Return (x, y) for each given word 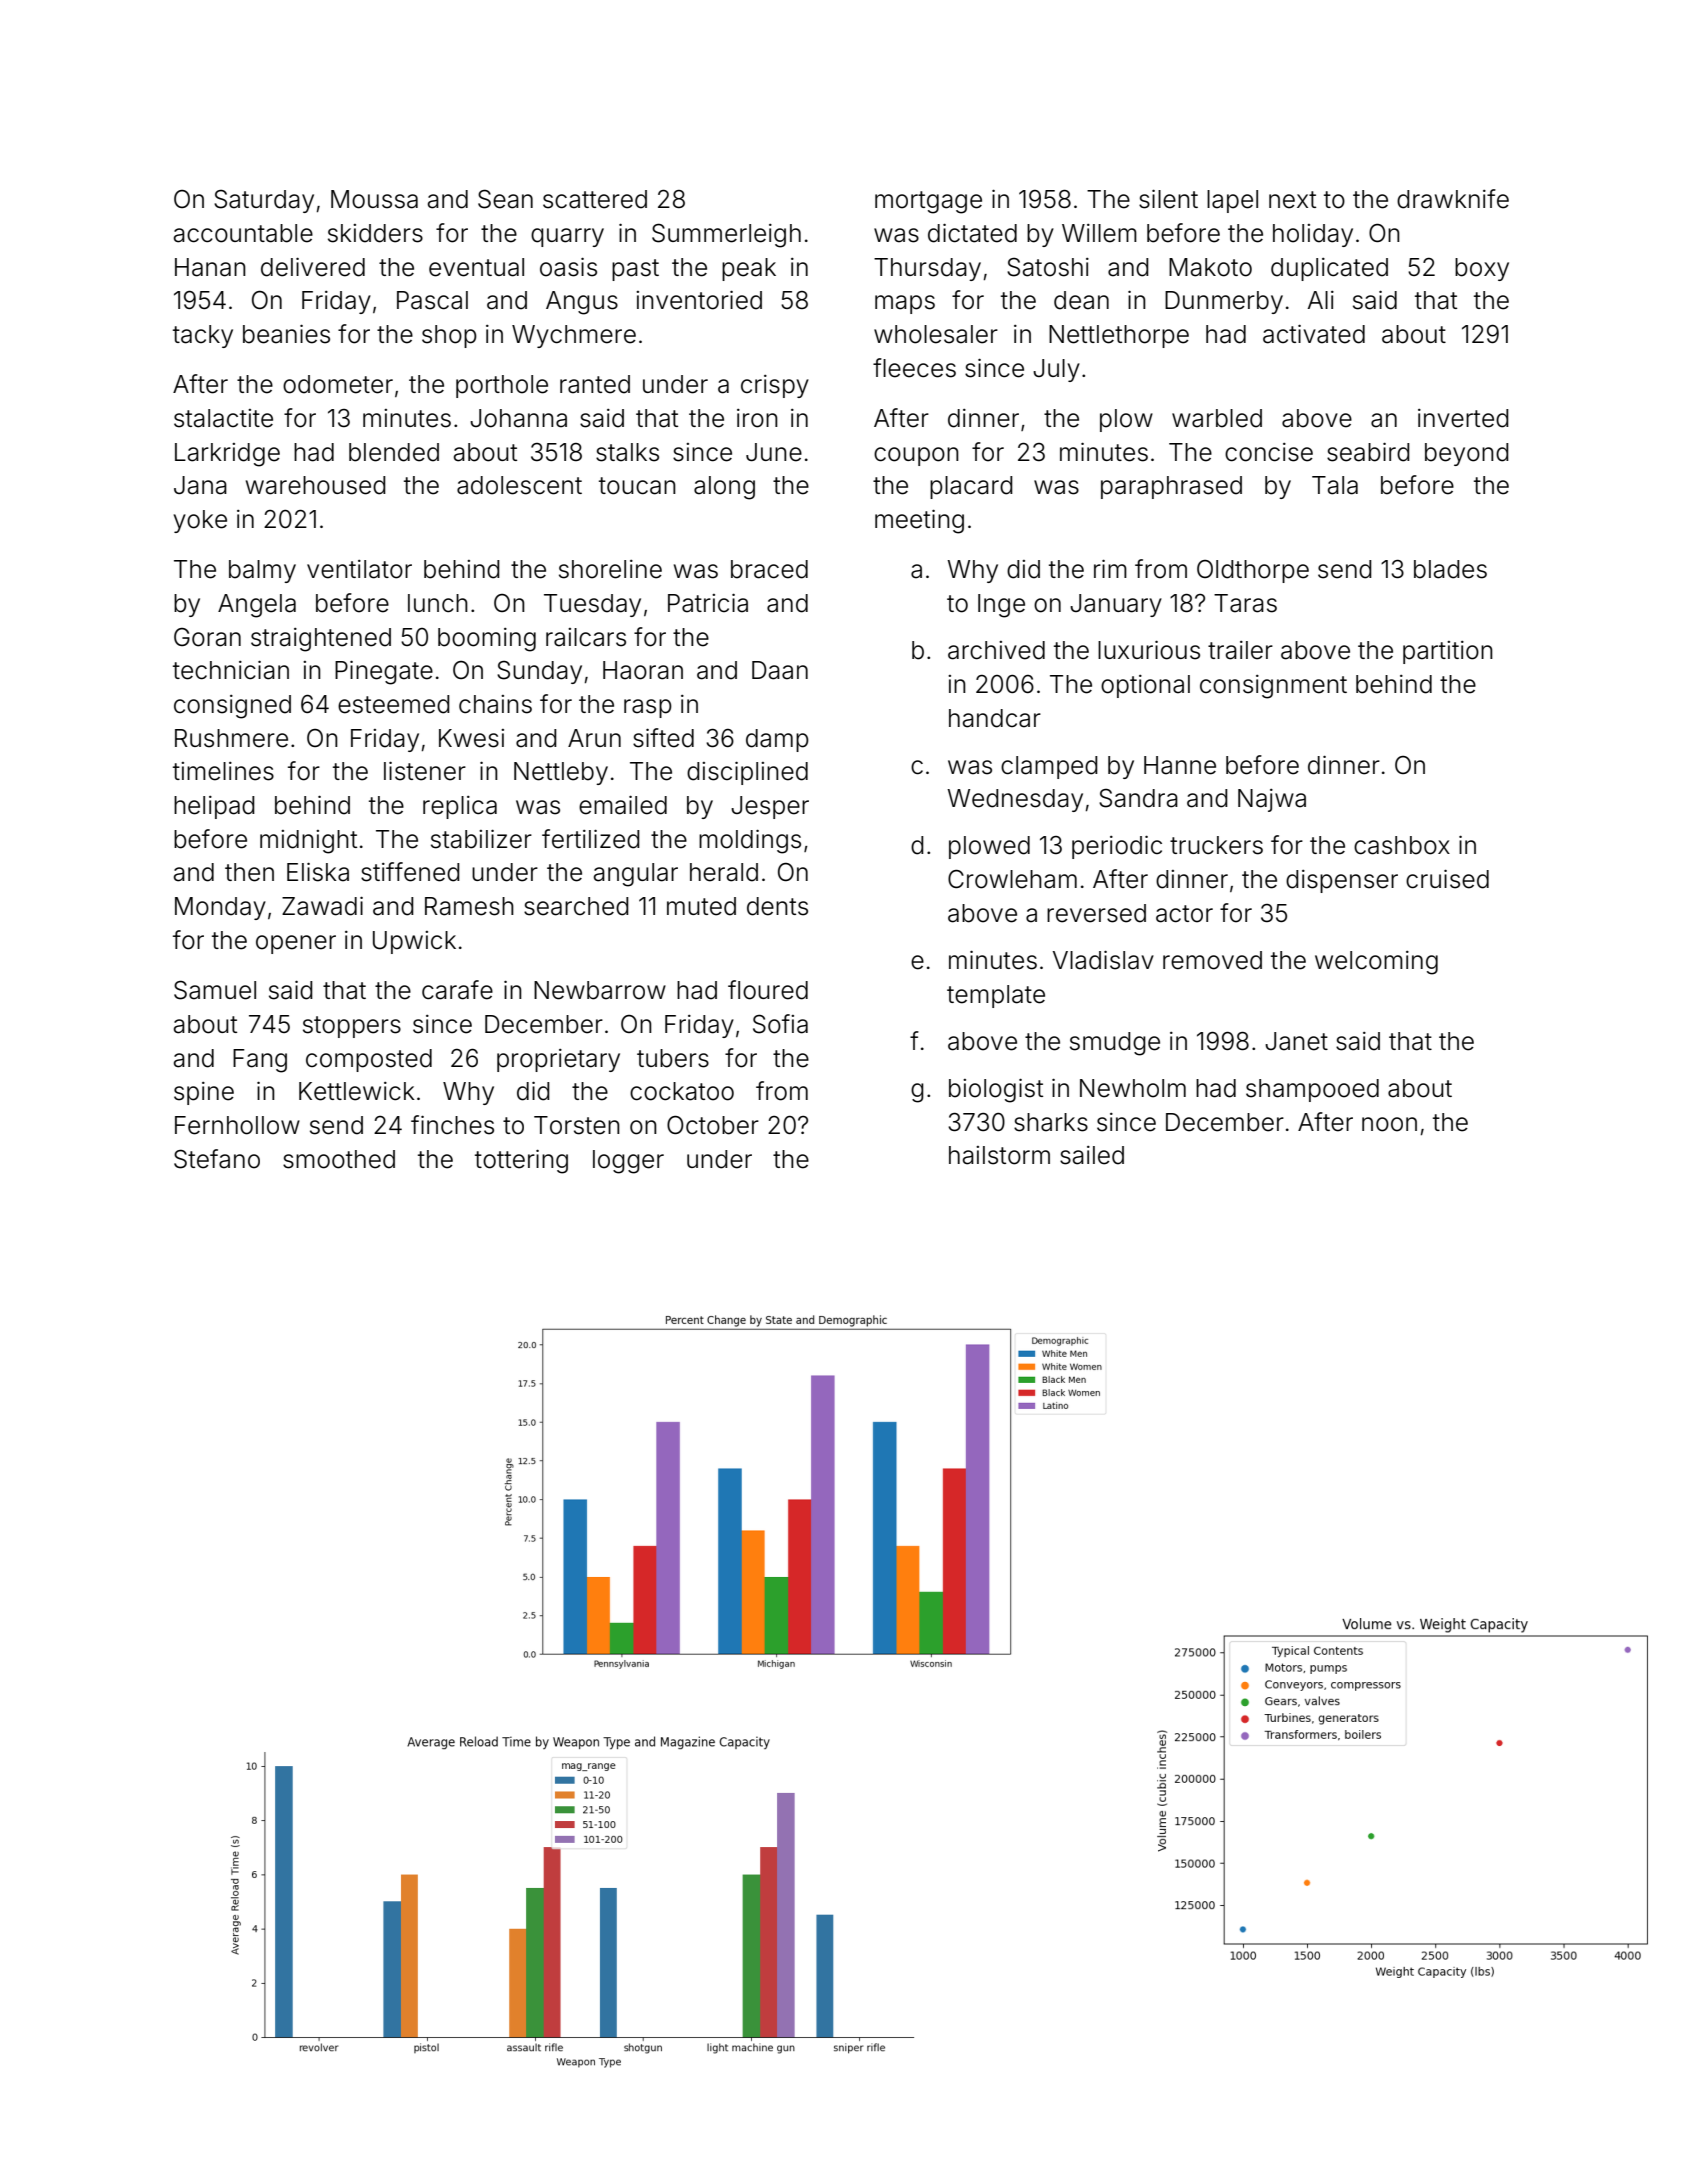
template (996, 996)
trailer (1240, 650)
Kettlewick (357, 1091)
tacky (203, 336)
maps (905, 304)
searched (576, 906)
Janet (1296, 1041)
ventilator (359, 569)
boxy (1482, 269)
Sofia (780, 1024)
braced (769, 569)
